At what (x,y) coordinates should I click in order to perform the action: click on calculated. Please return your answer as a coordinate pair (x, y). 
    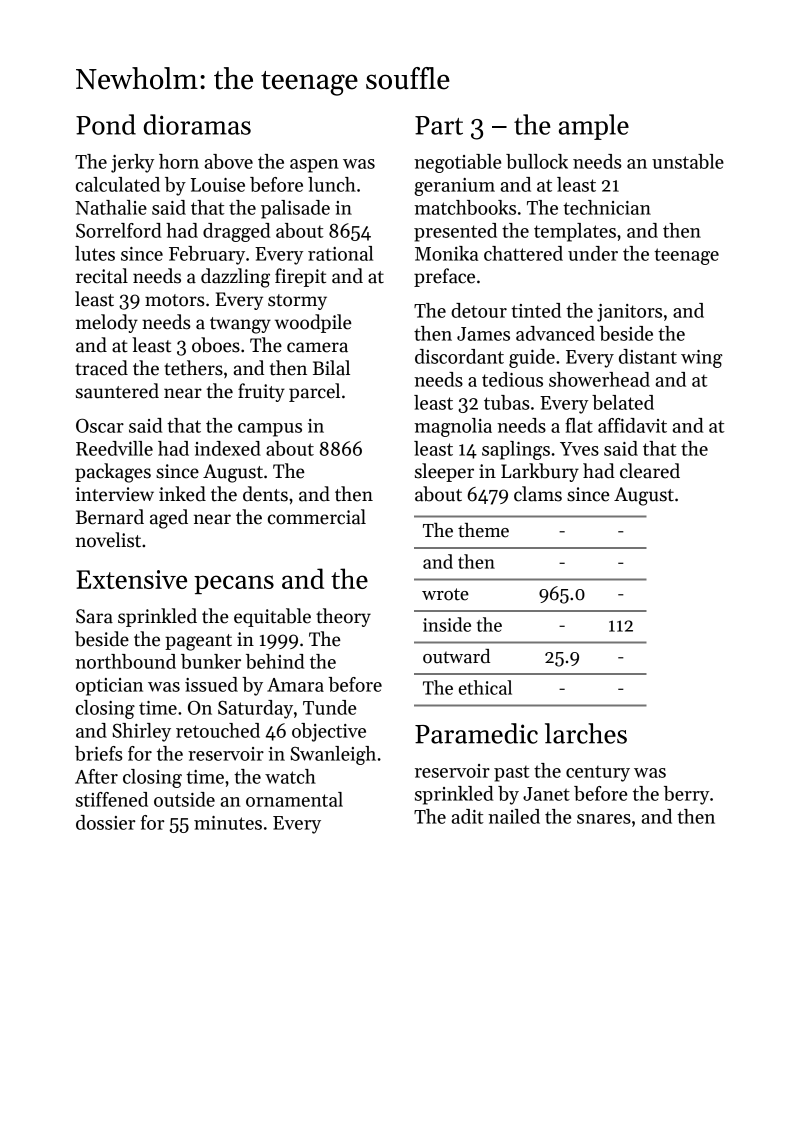
    Looking at the image, I should click on (118, 184).
